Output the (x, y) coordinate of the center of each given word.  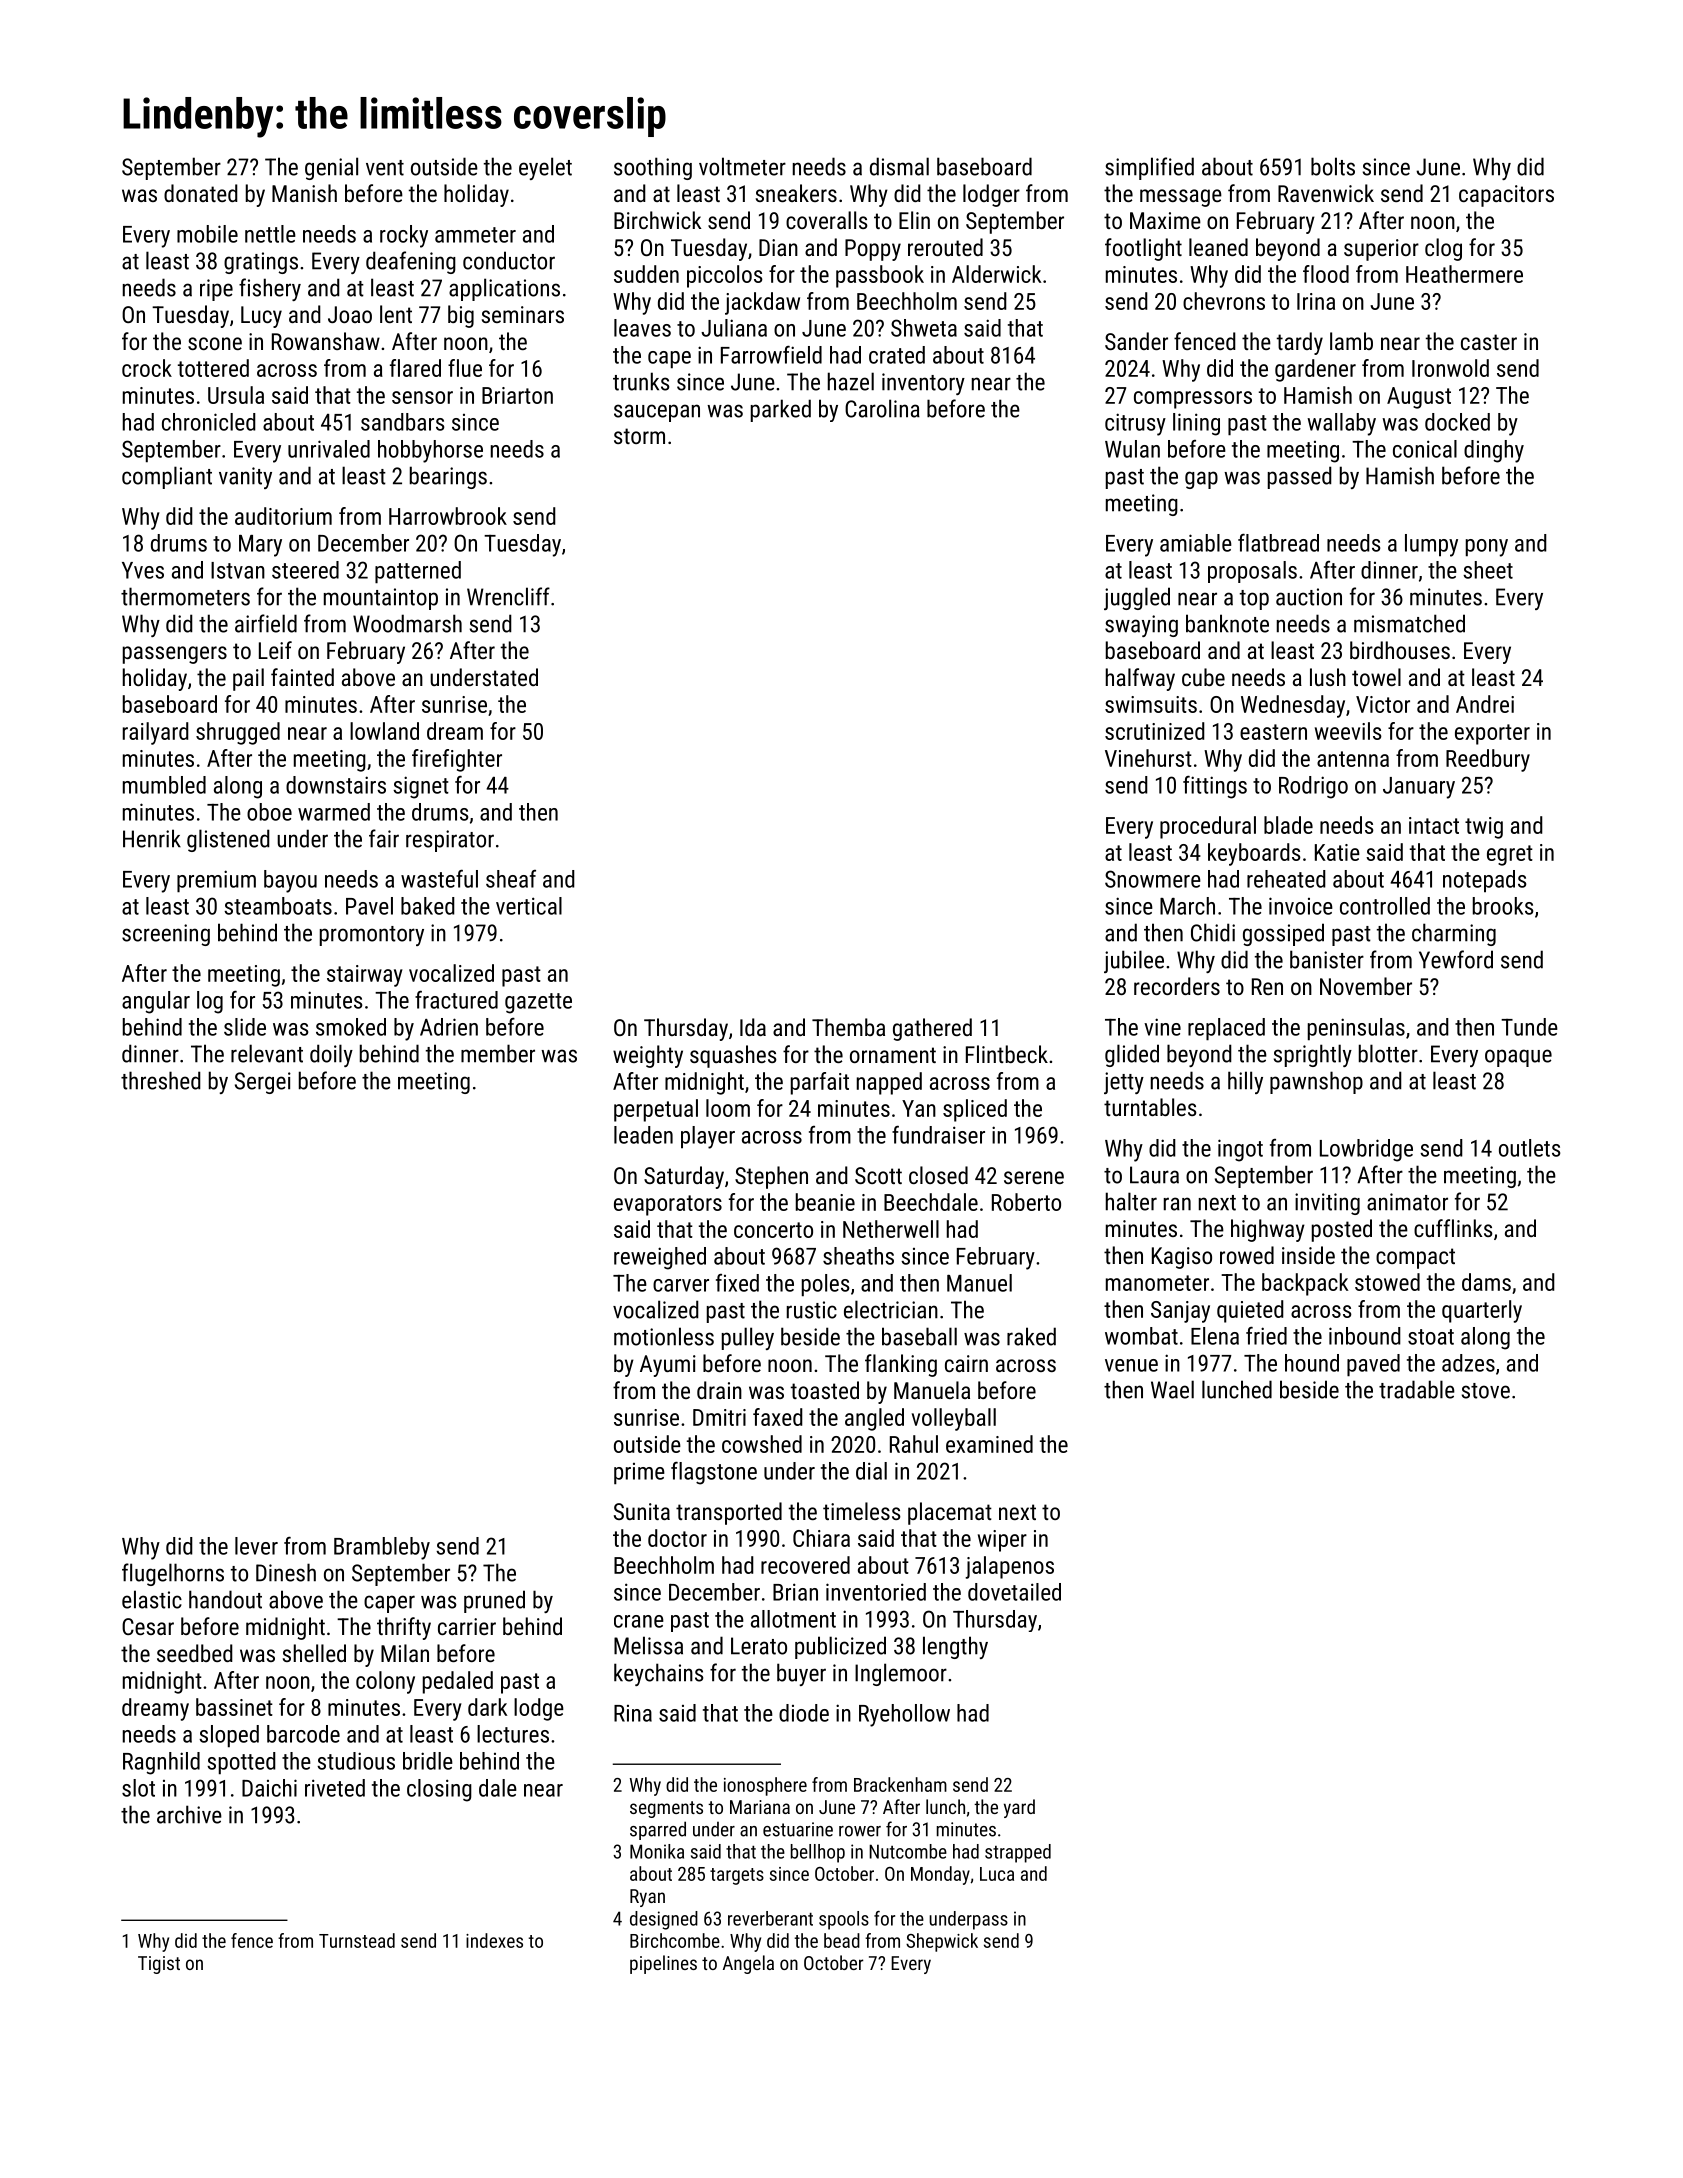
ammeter (475, 235)
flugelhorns (173, 1574)
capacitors (1506, 196)
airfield (266, 623)
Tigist (159, 1965)
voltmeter (742, 166)
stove (1486, 1391)
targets (737, 1876)
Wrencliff (508, 596)
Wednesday (1293, 706)
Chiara (821, 1538)
